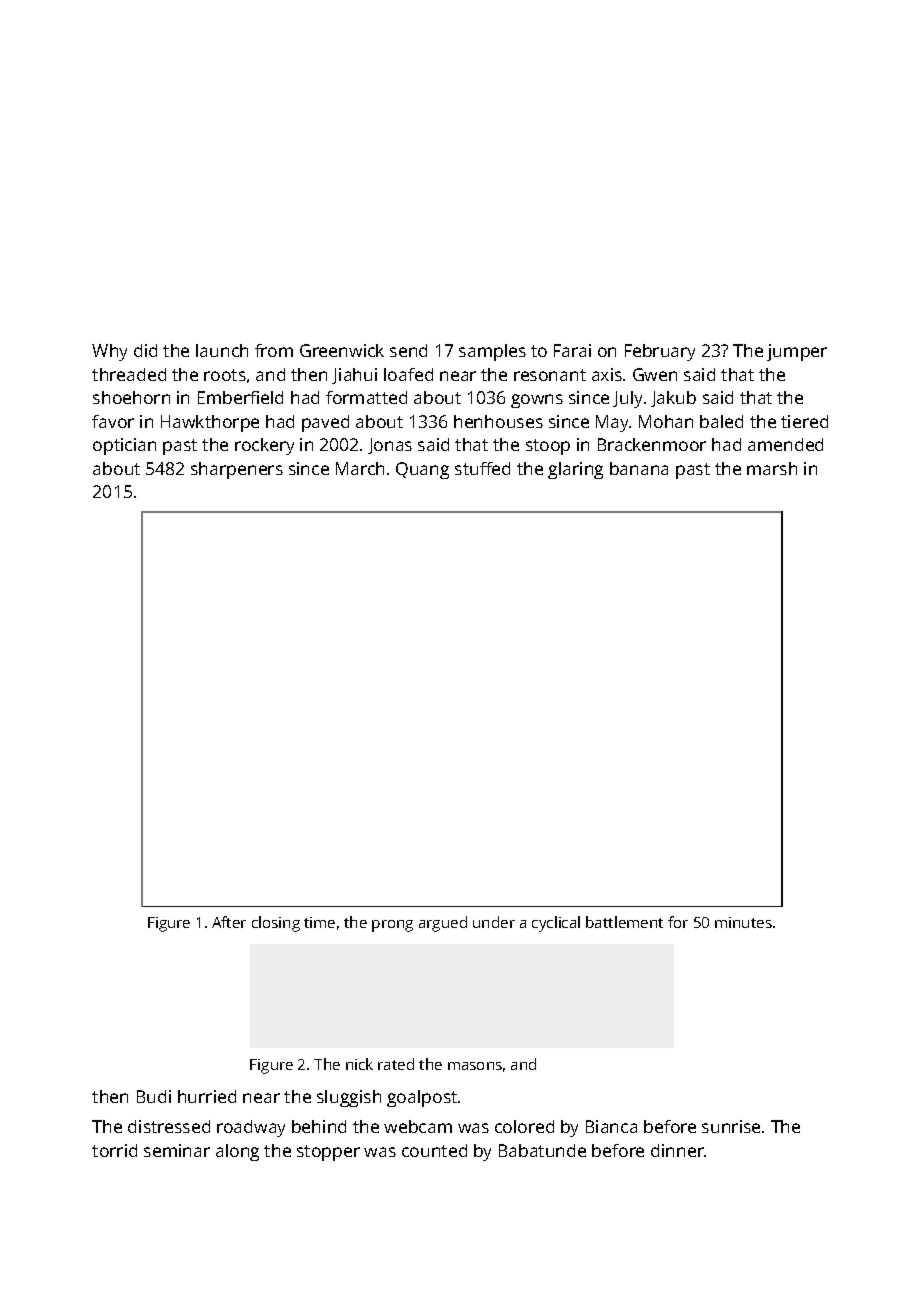  What do you see at coordinates (731, 1126) in the document?
I see `sunrise` at bounding box center [731, 1126].
